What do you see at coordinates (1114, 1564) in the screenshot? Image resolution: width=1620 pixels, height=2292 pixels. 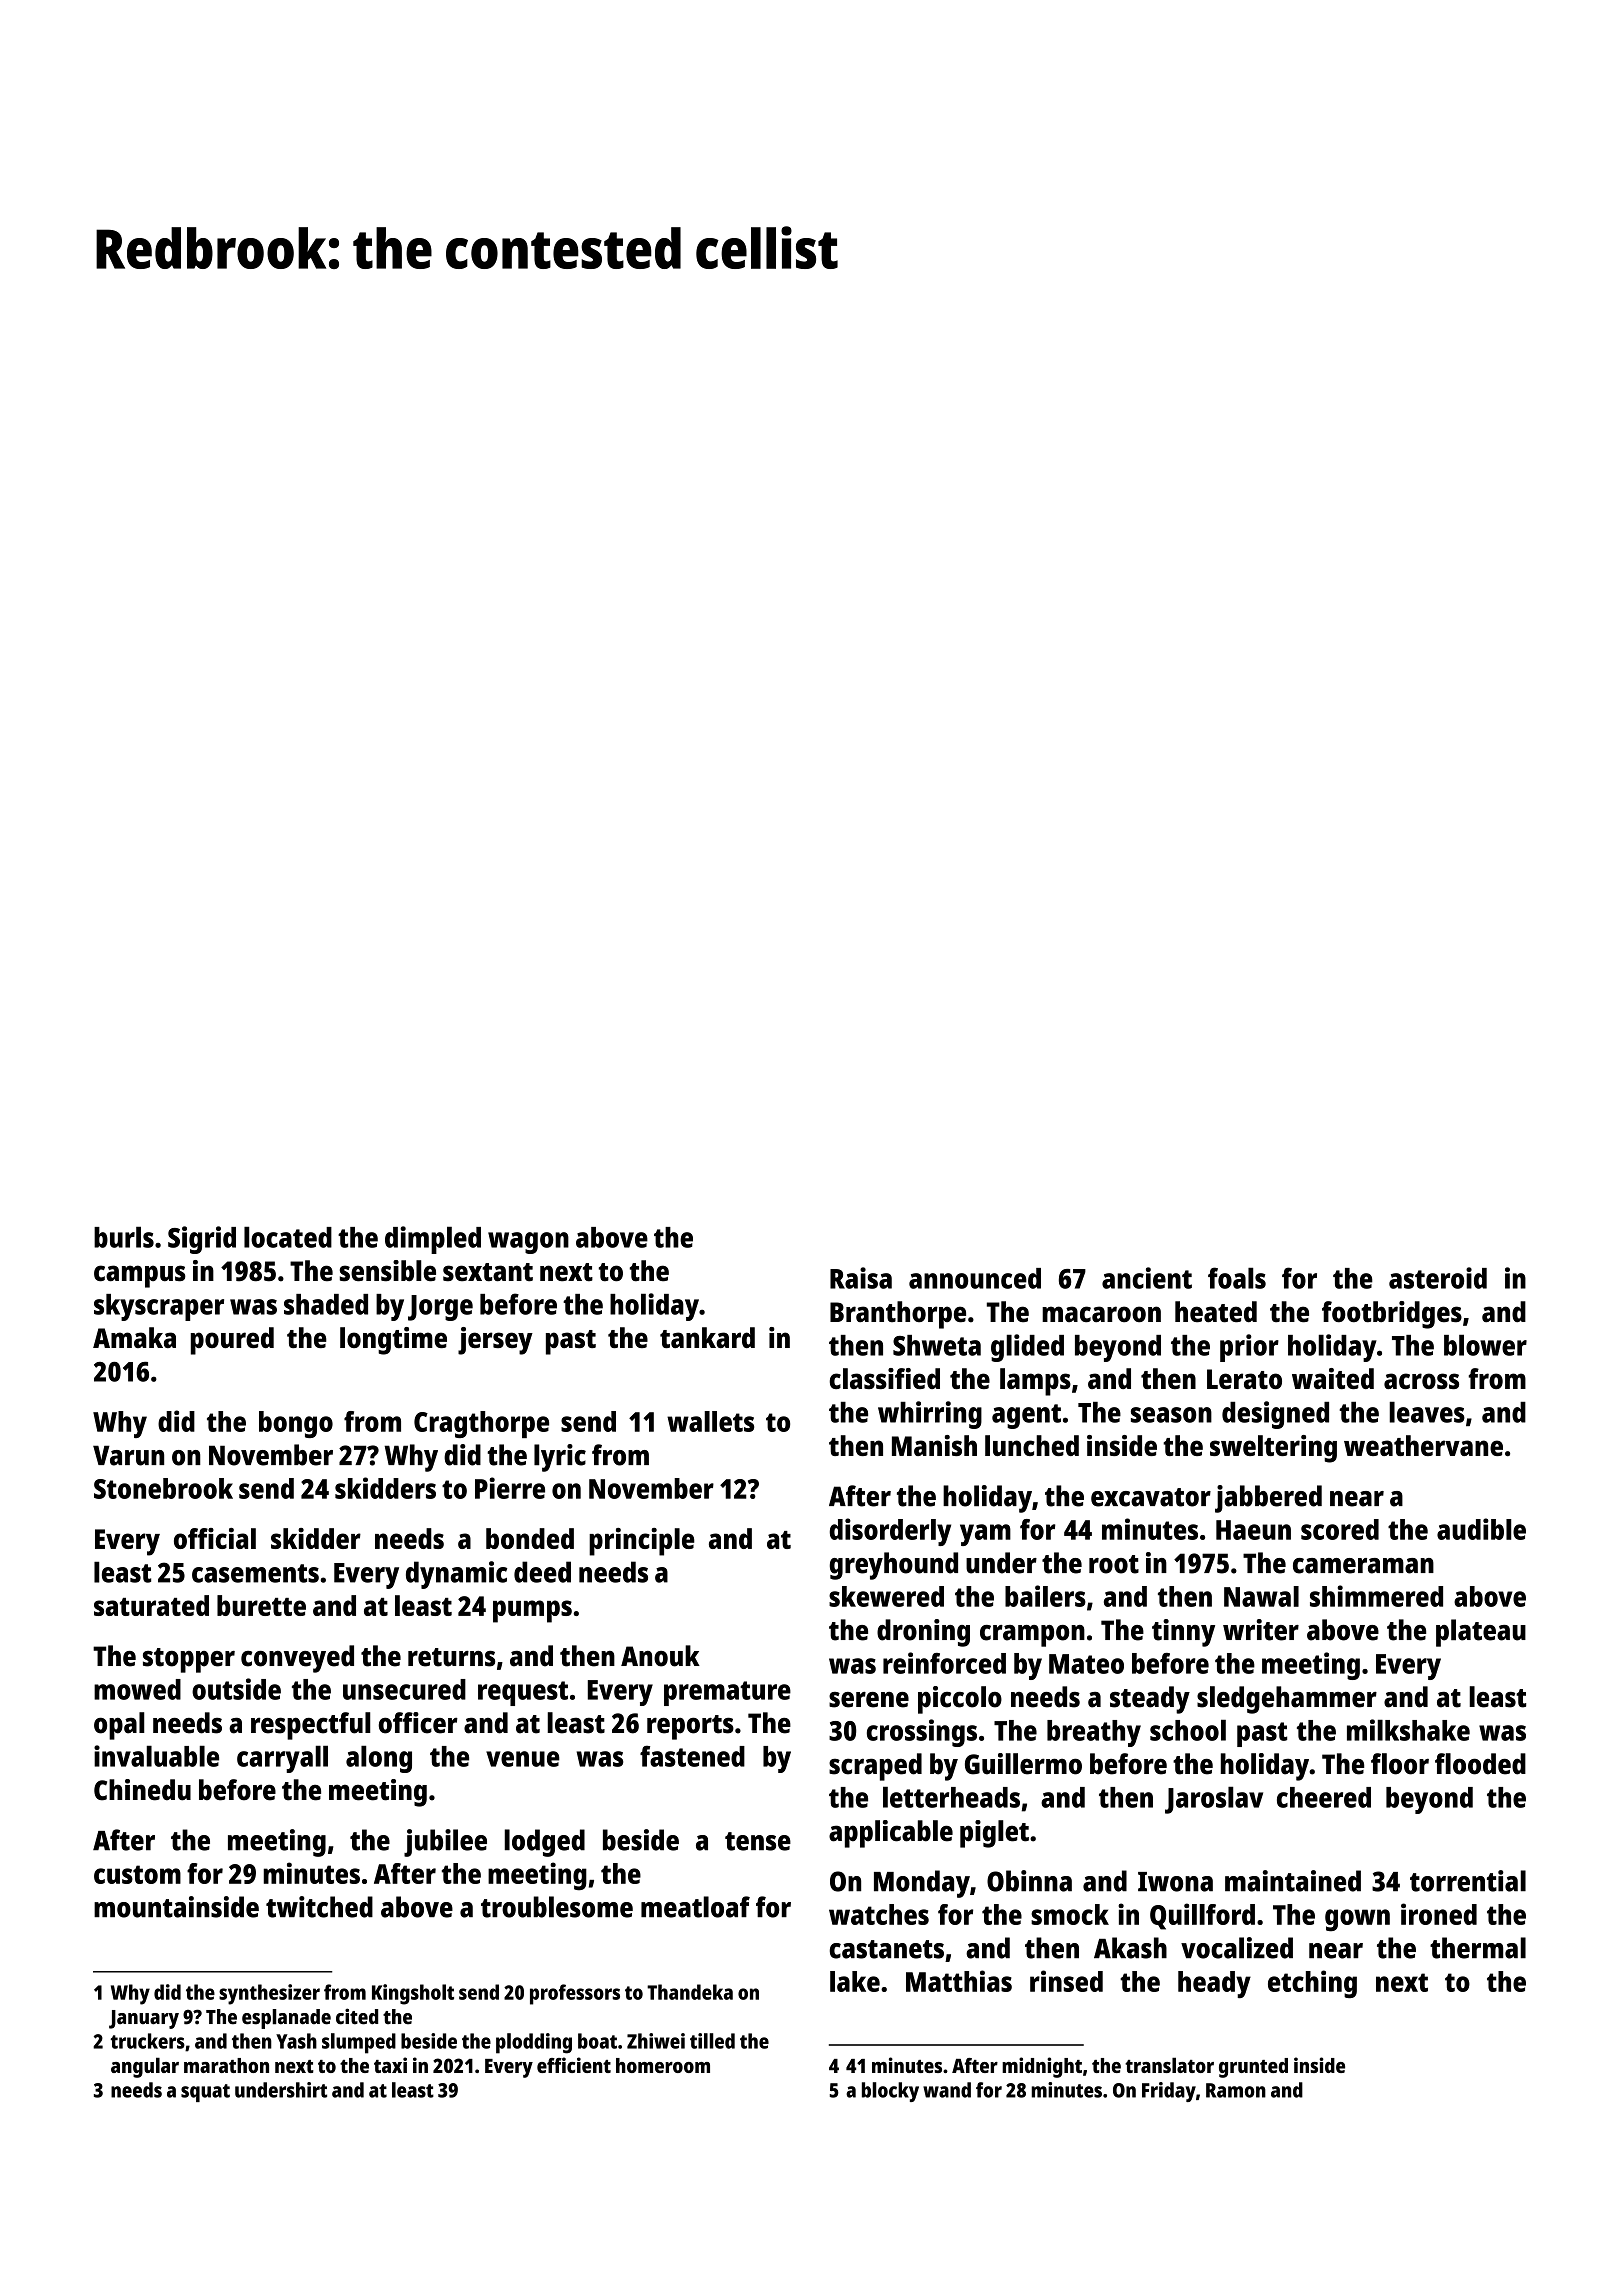 I see `root` at bounding box center [1114, 1564].
